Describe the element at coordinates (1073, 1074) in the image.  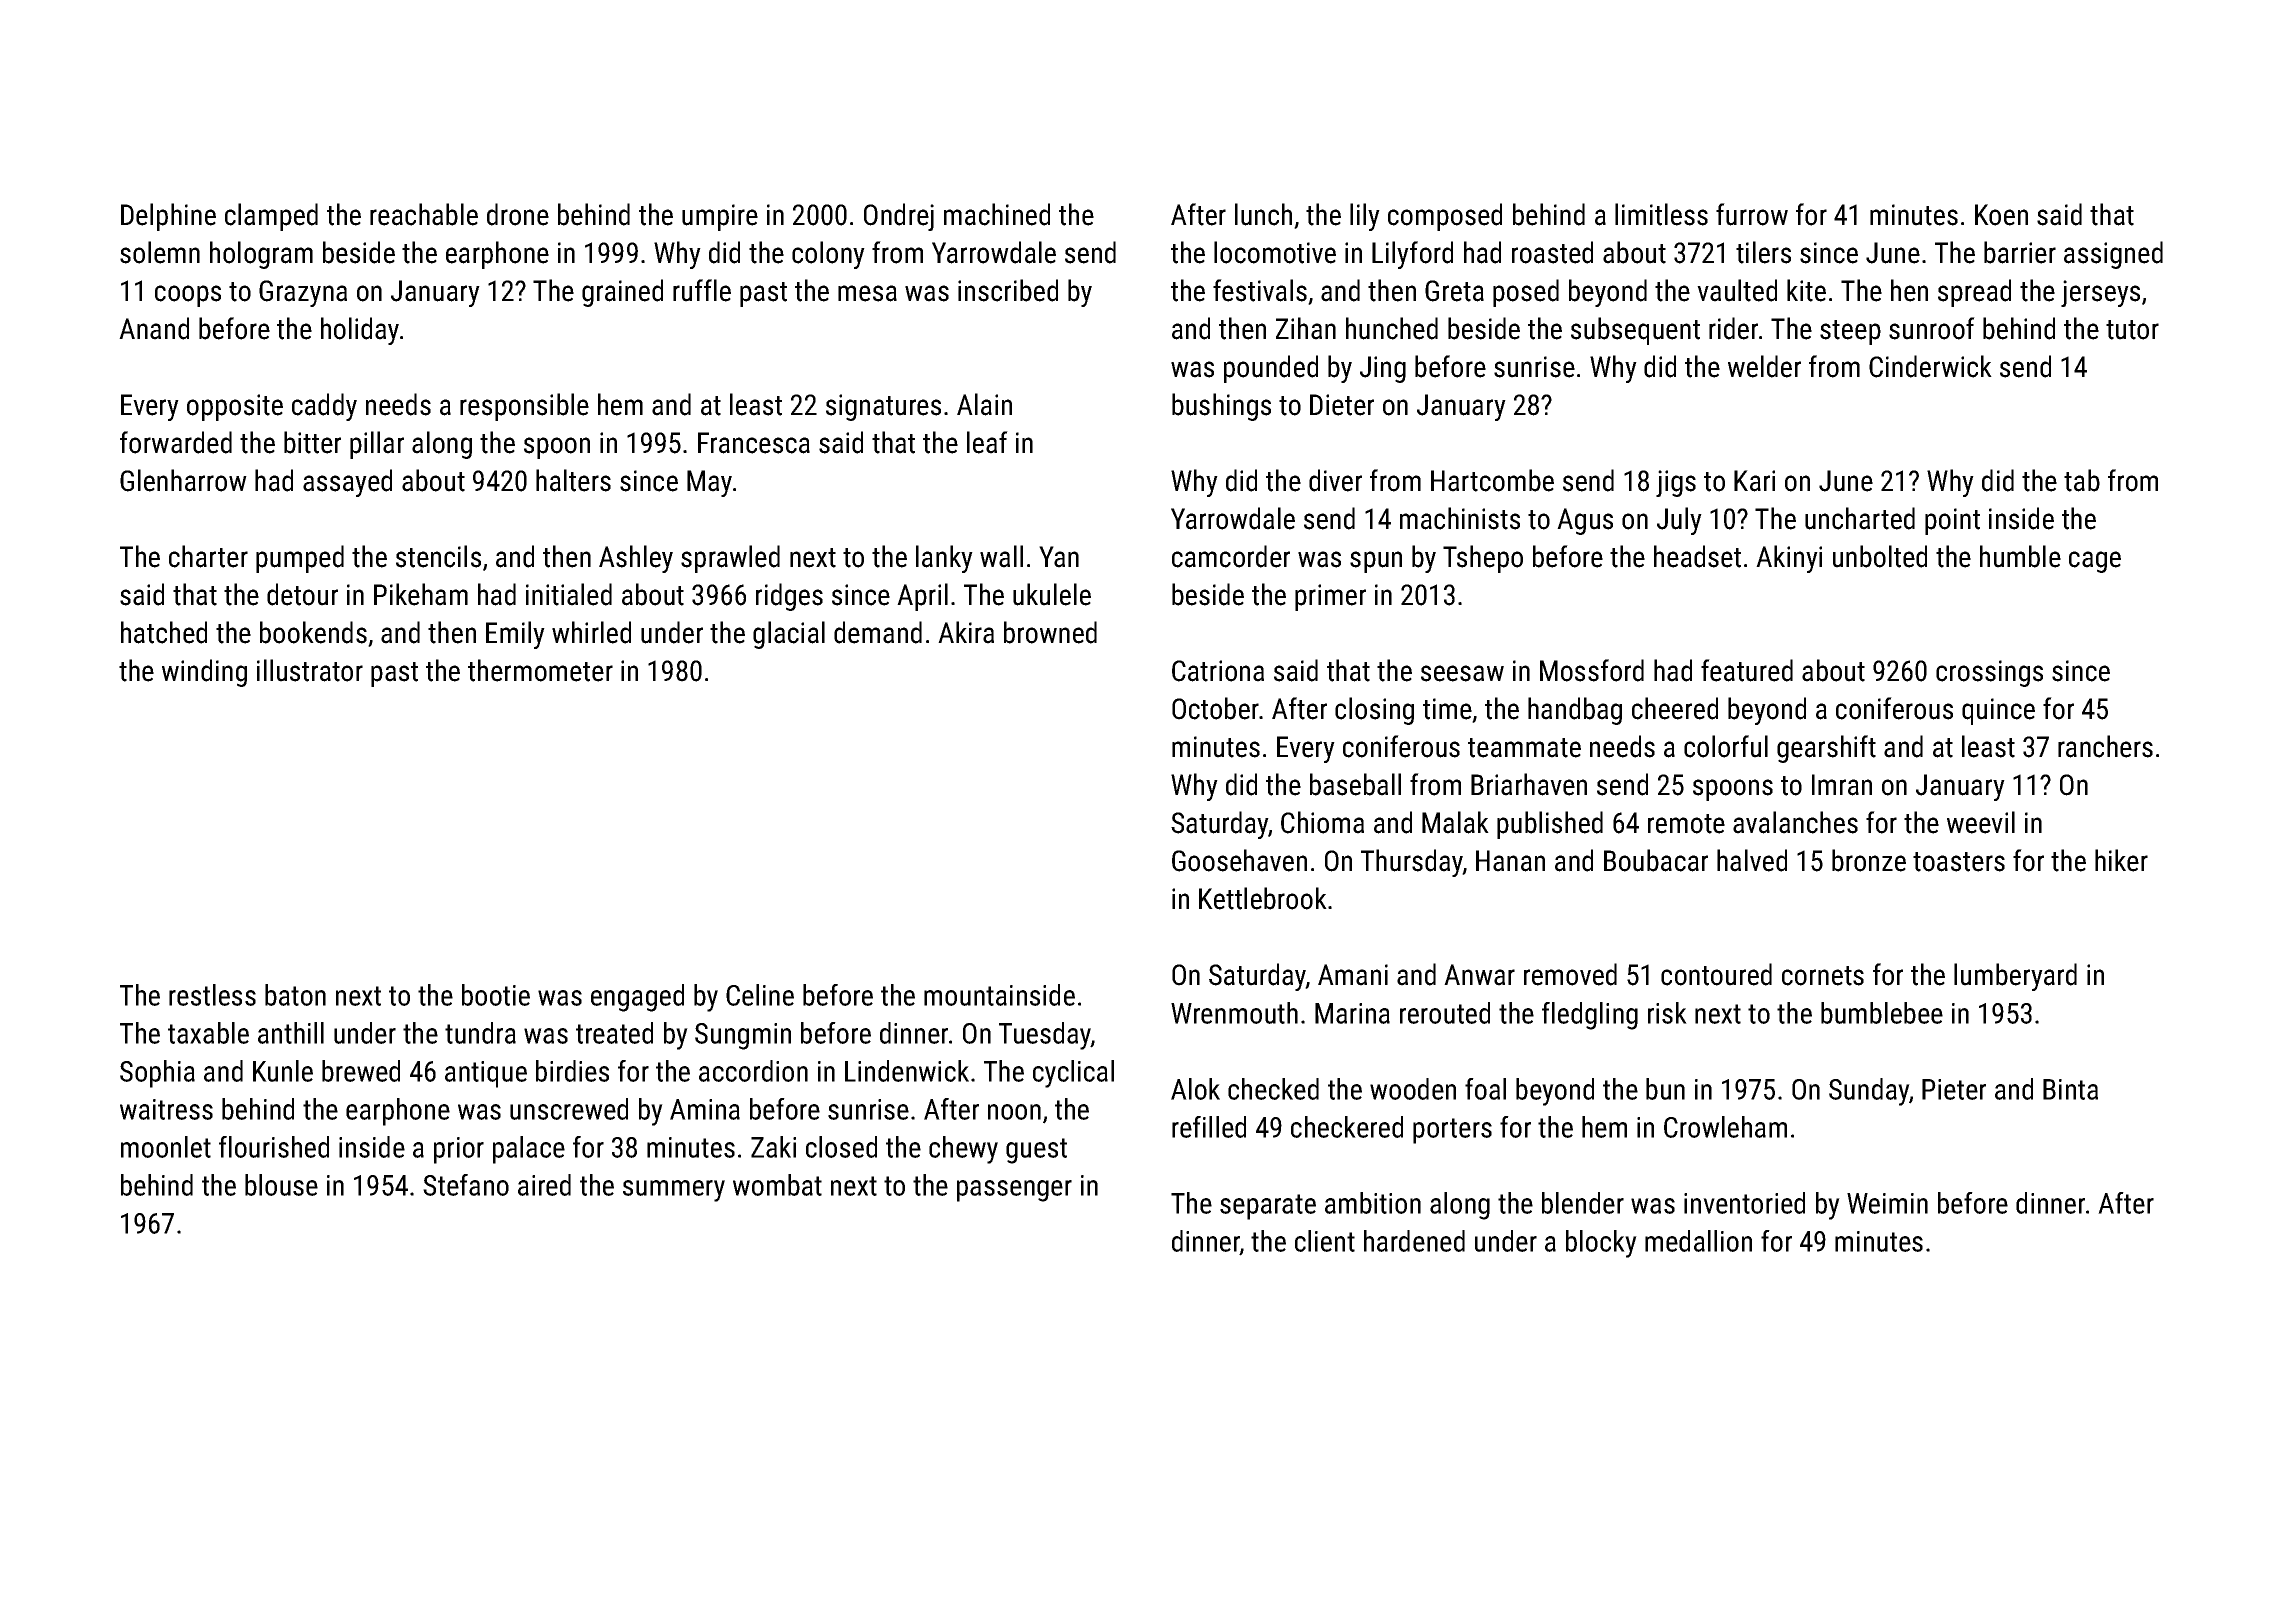
I see `cyclical` at that location.
